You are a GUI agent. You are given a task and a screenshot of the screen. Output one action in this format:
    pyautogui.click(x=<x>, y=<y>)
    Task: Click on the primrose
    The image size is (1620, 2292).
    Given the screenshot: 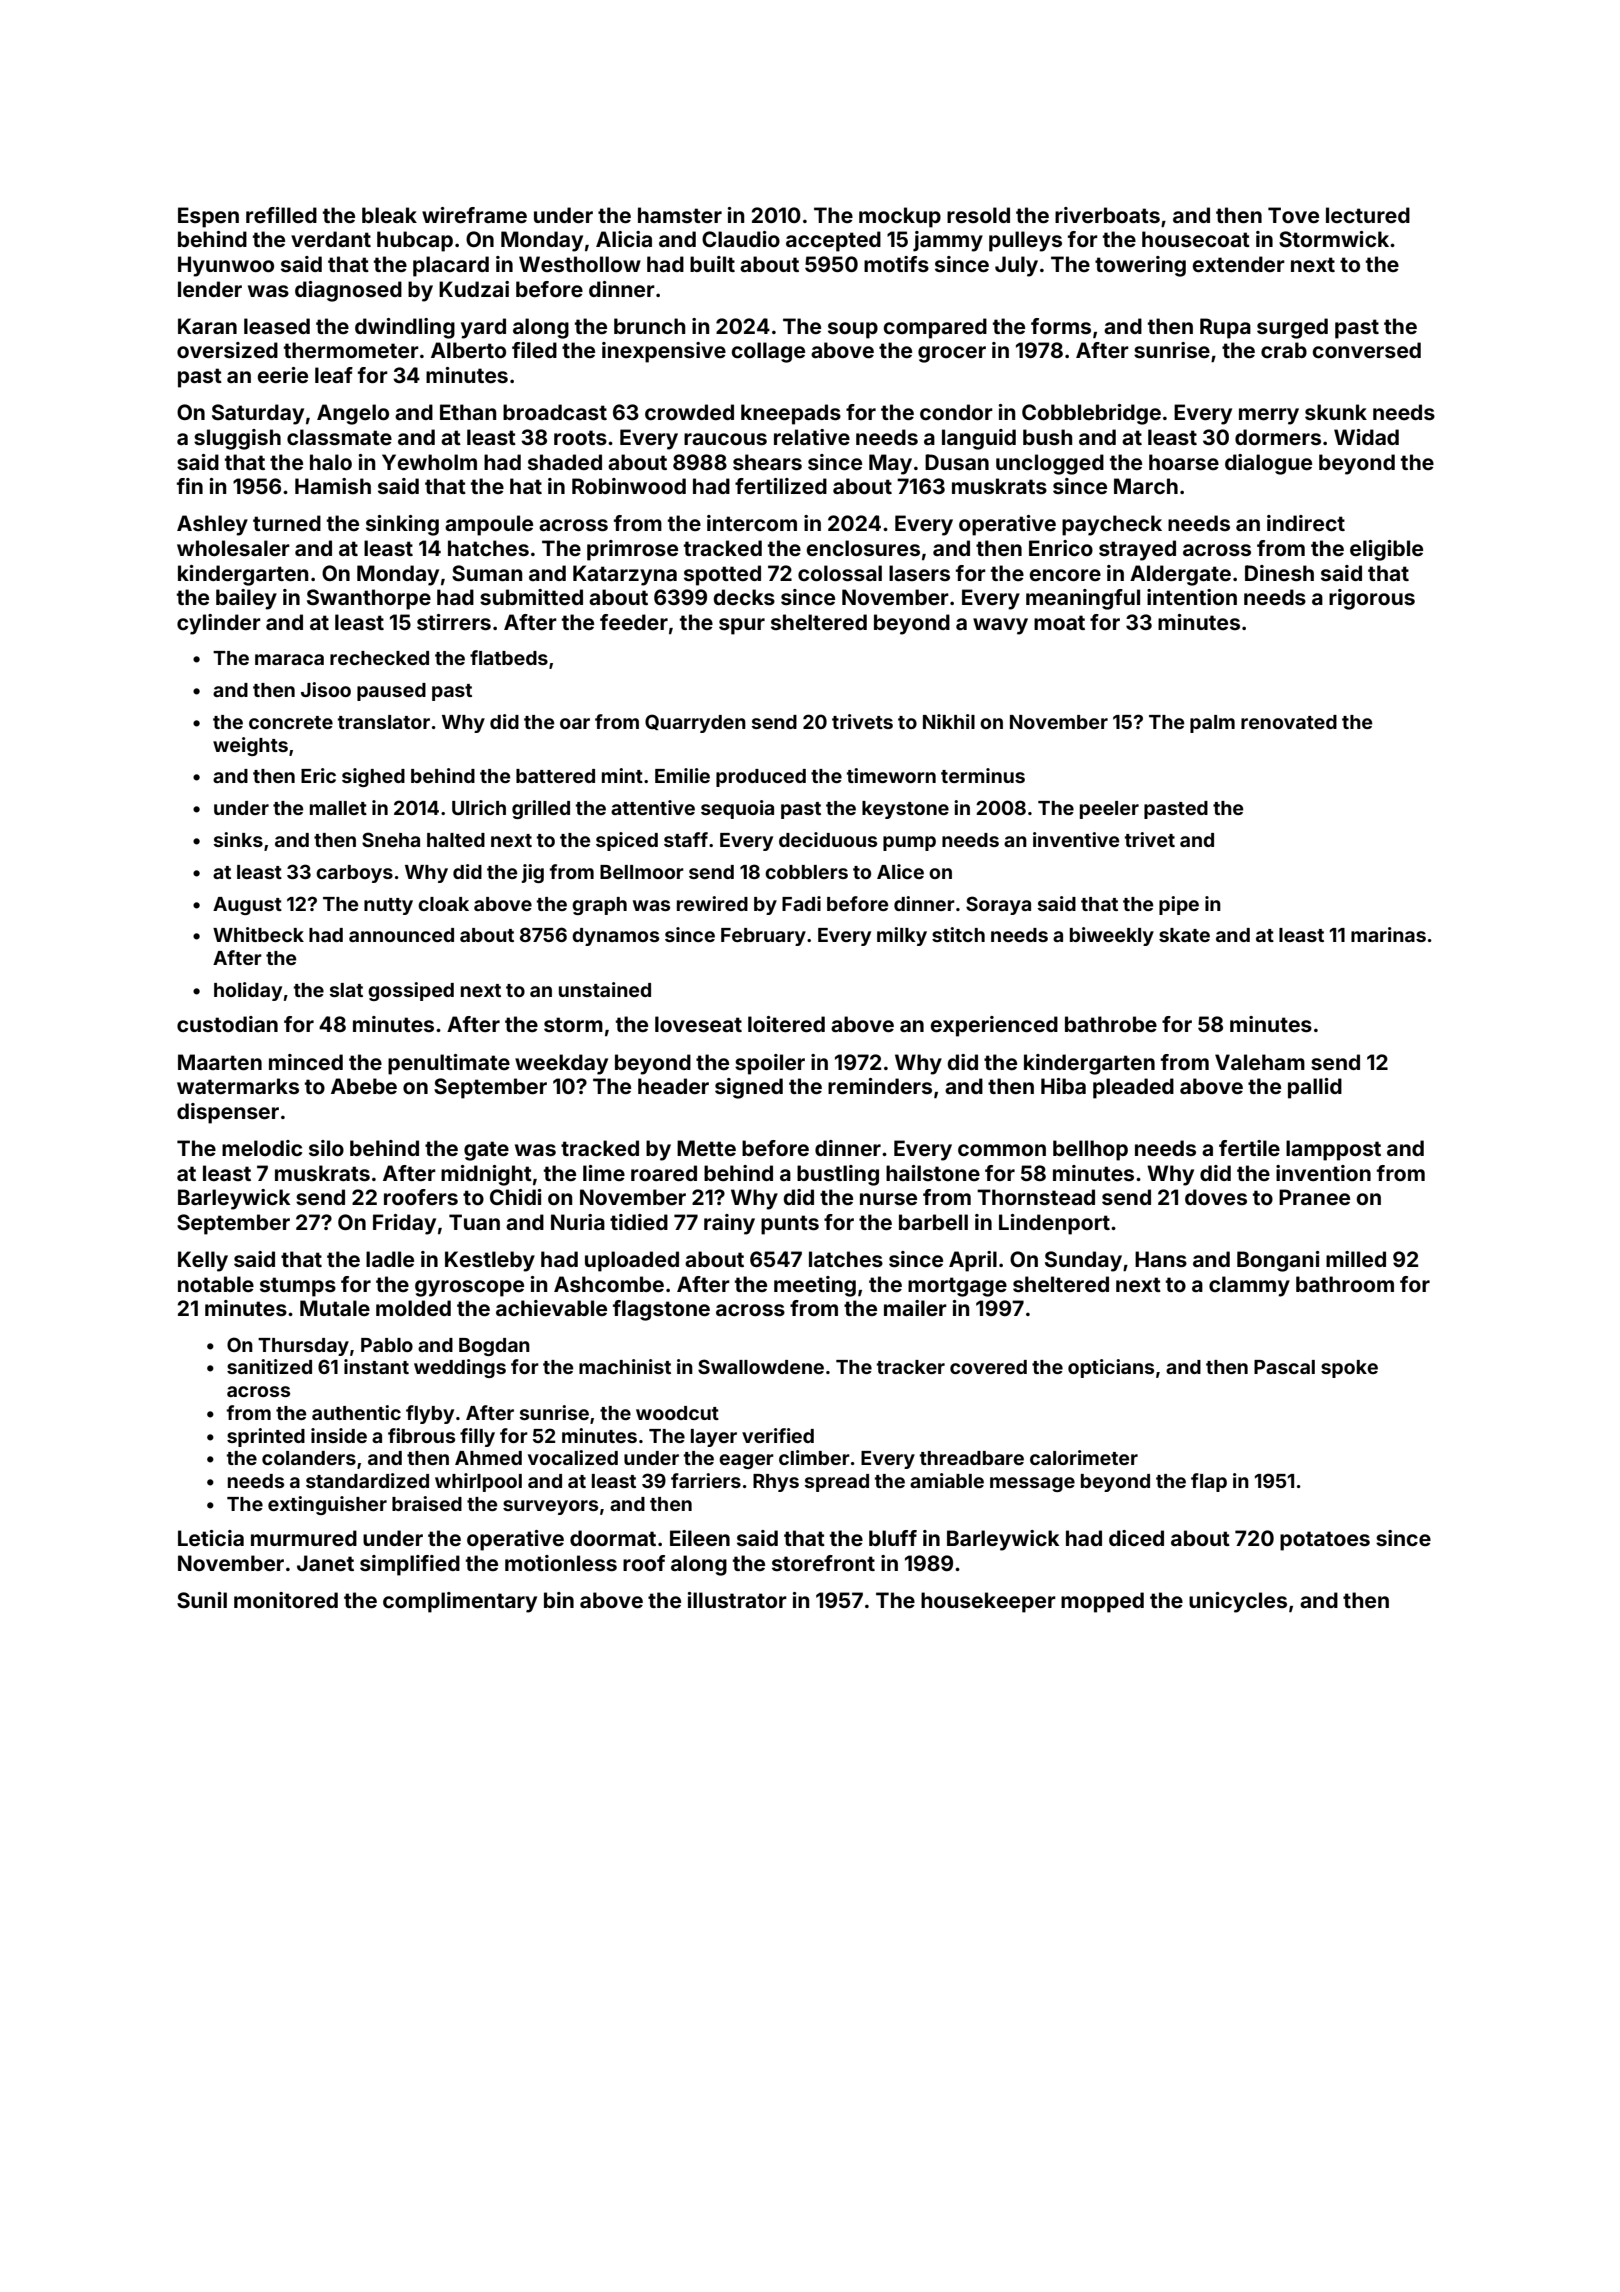 What is the action you would take?
    pyautogui.click(x=632, y=550)
